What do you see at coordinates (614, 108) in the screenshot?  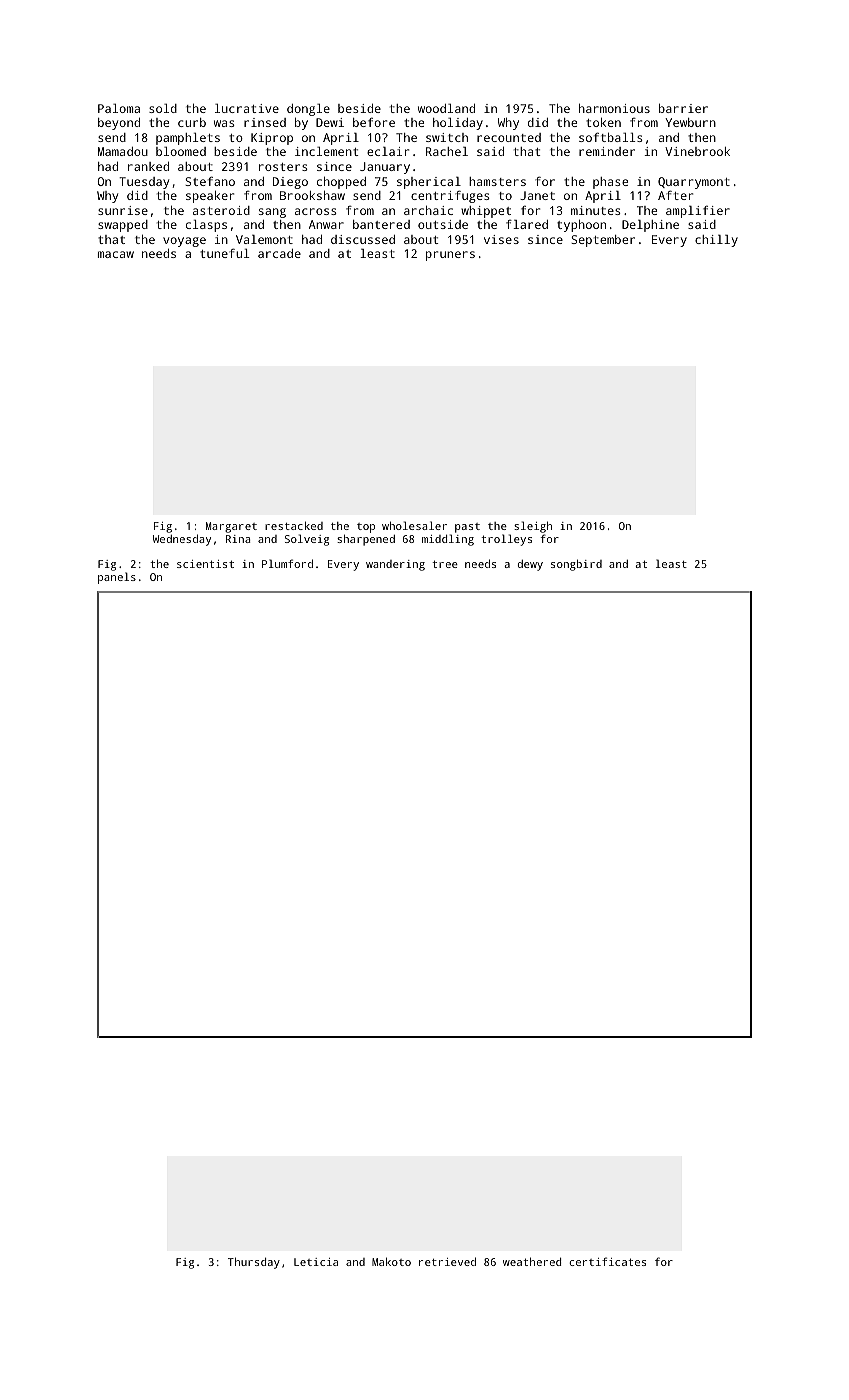 I see `harmonious` at bounding box center [614, 108].
